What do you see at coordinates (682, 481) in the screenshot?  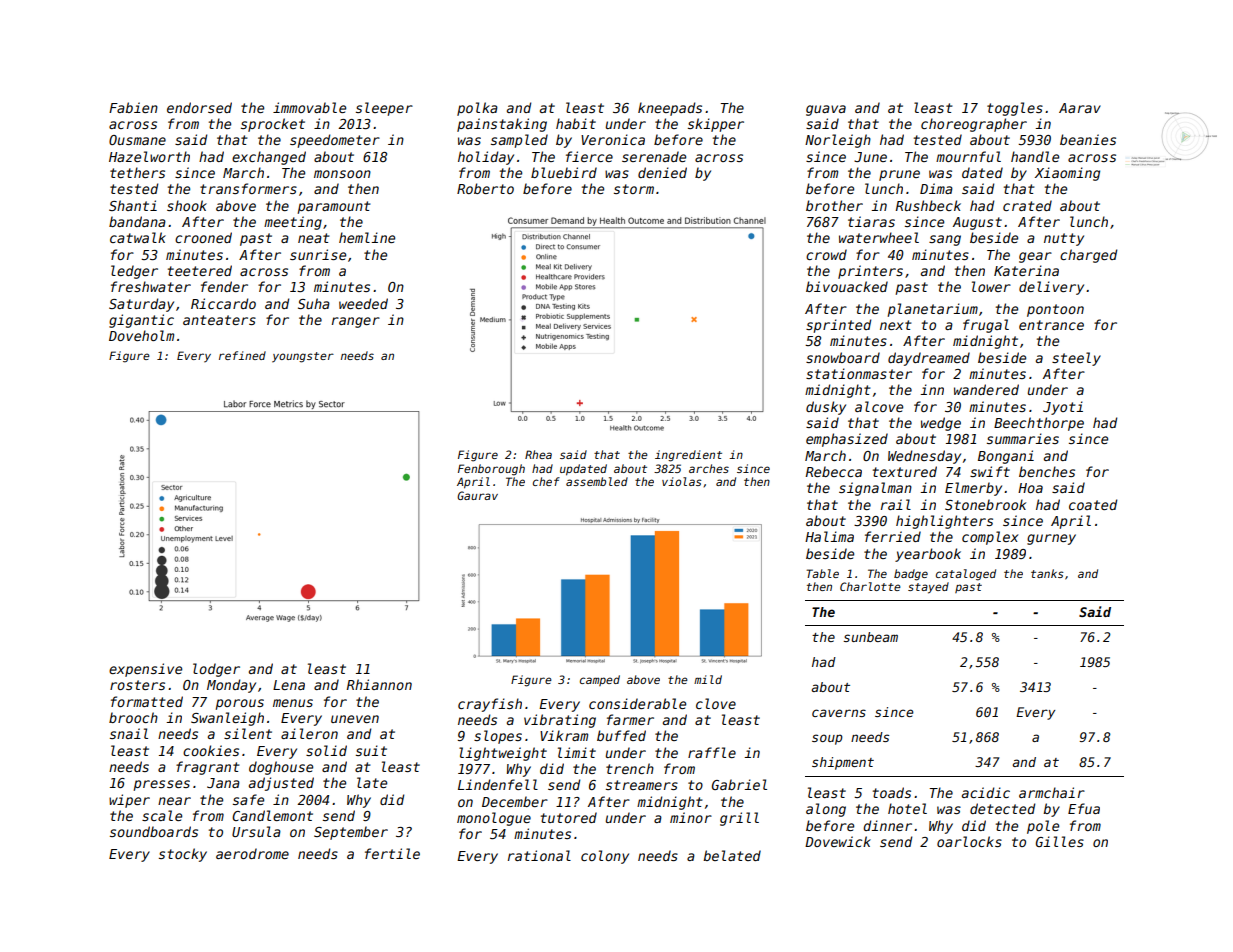 I see `violas` at bounding box center [682, 481].
